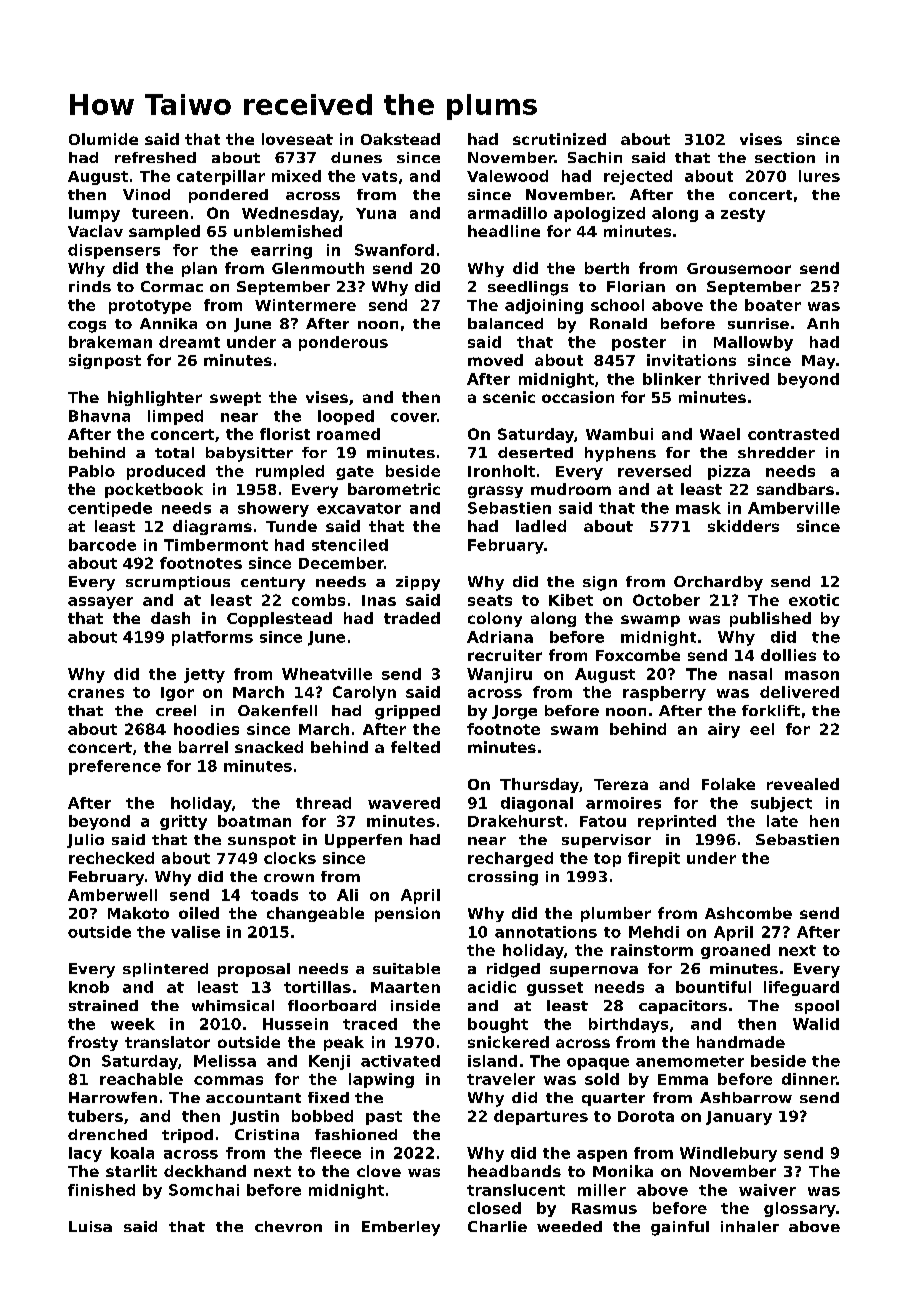 The height and width of the screenshot is (1316, 908). Describe the element at coordinates (103, 139) in the screenshot. I see `Olumide` at that location.
